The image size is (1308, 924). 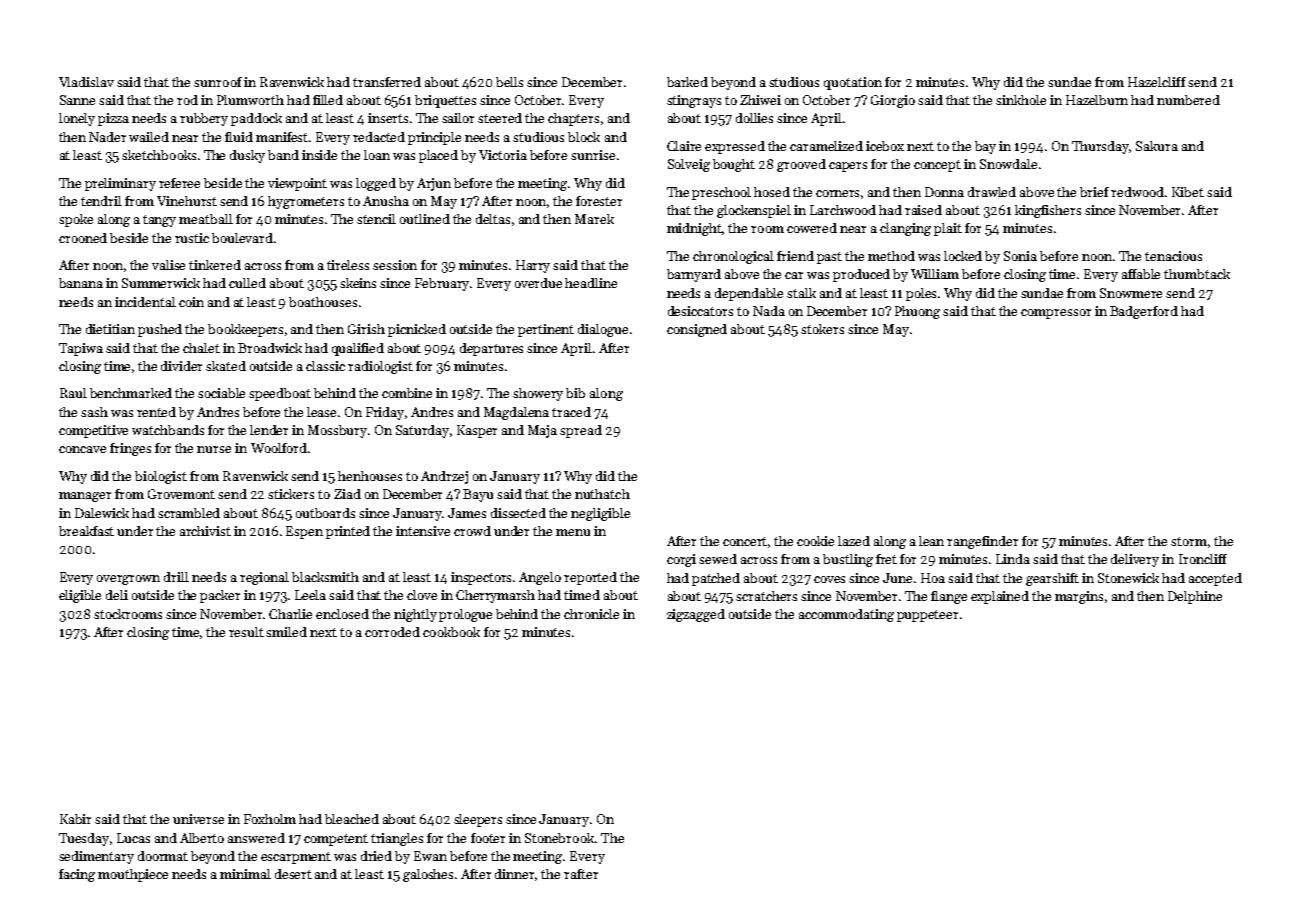 I want to click on scratchers, so click(x=766, y=596).
